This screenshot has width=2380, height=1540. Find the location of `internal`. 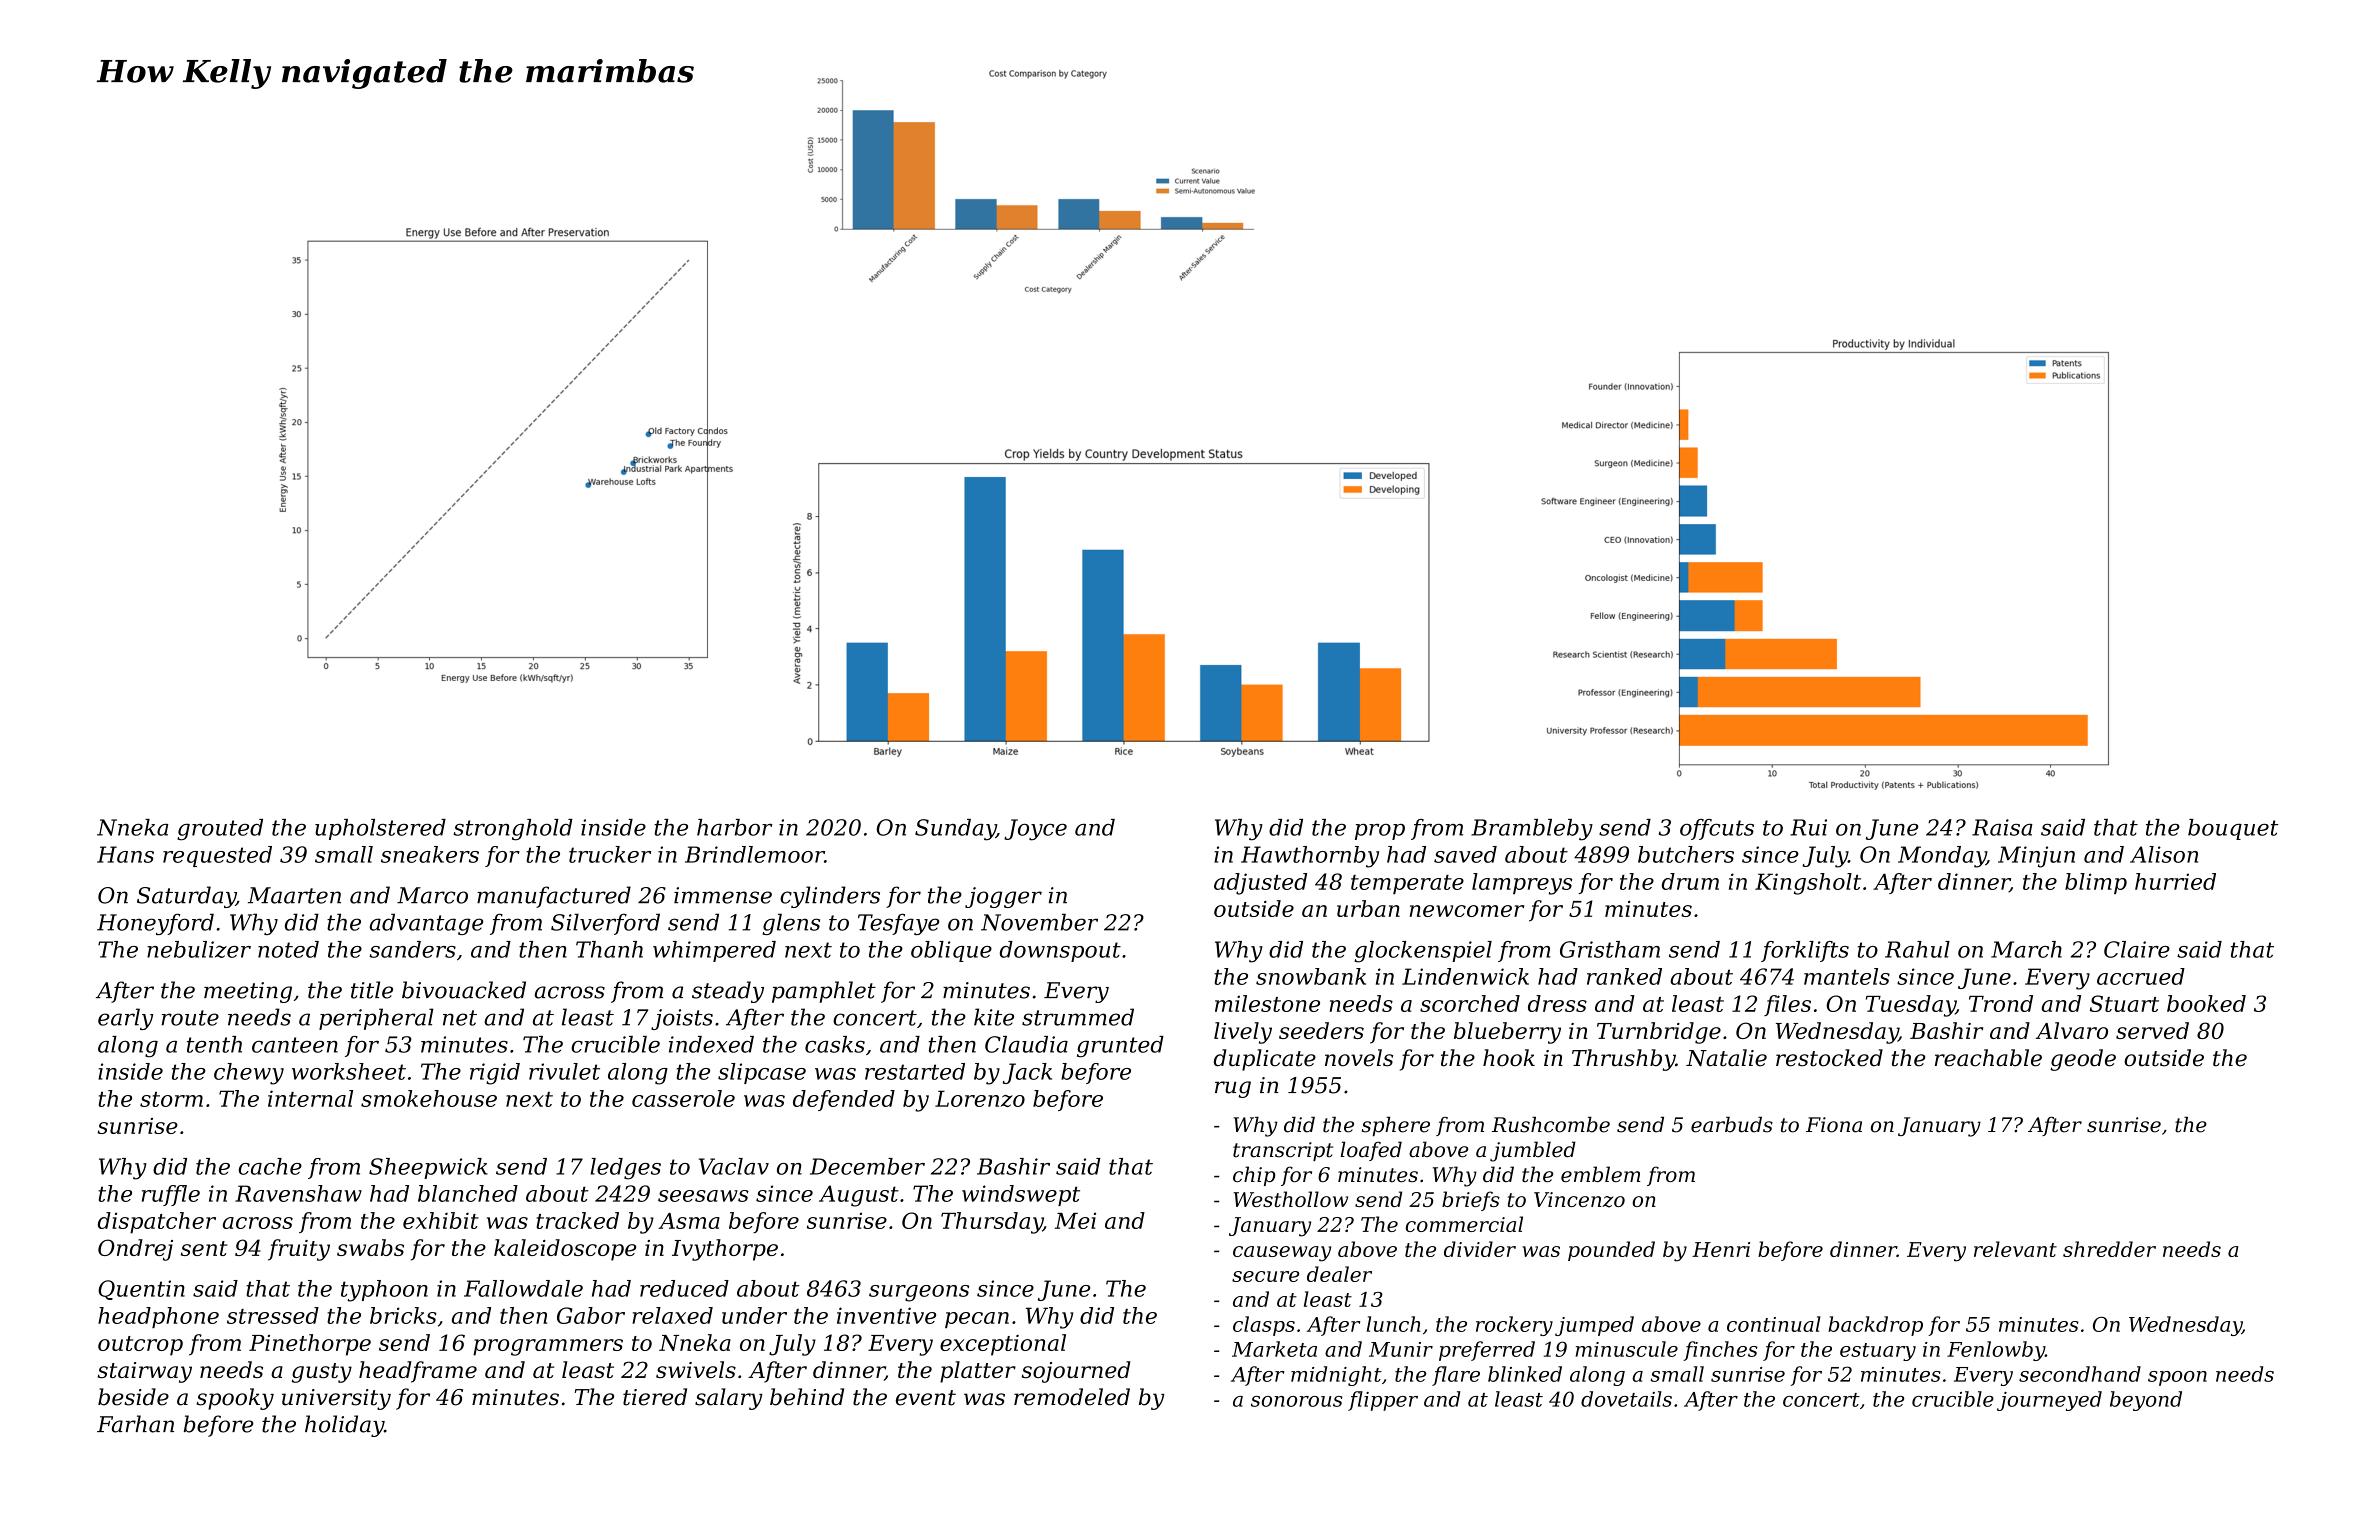

internal is located at coordinates (310, 1098).
